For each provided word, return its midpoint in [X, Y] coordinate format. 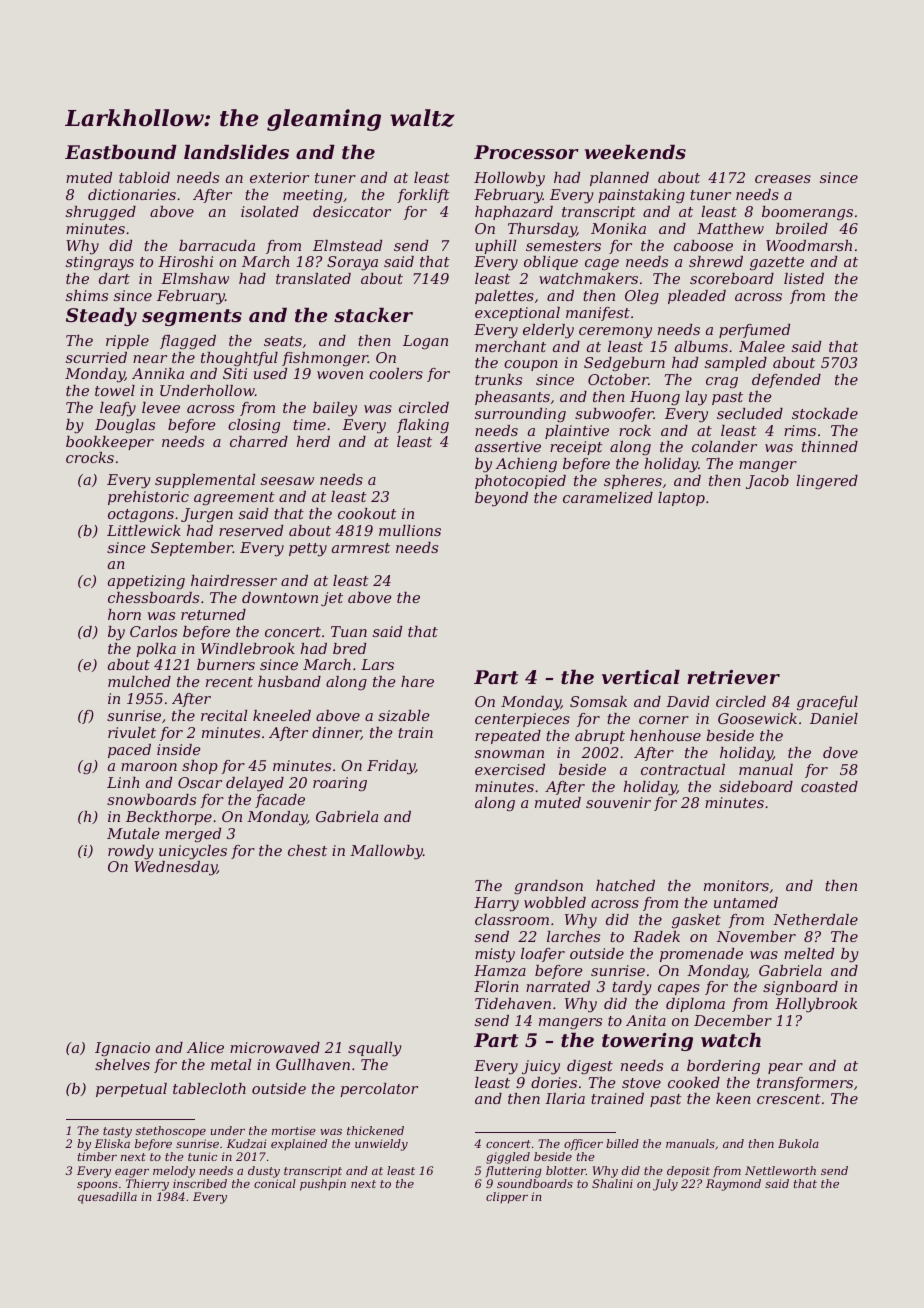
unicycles [193, 852]
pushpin [323, 1185]
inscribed [200, 1183]
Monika [618, 228]
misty [495, 955]
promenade [701, 955]
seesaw [287, 481]
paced [129, 751]
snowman [509, 754]
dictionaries [132, 194]
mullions [410, 530]
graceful [827, 703]
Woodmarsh [809, 245]
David [687, 701]
